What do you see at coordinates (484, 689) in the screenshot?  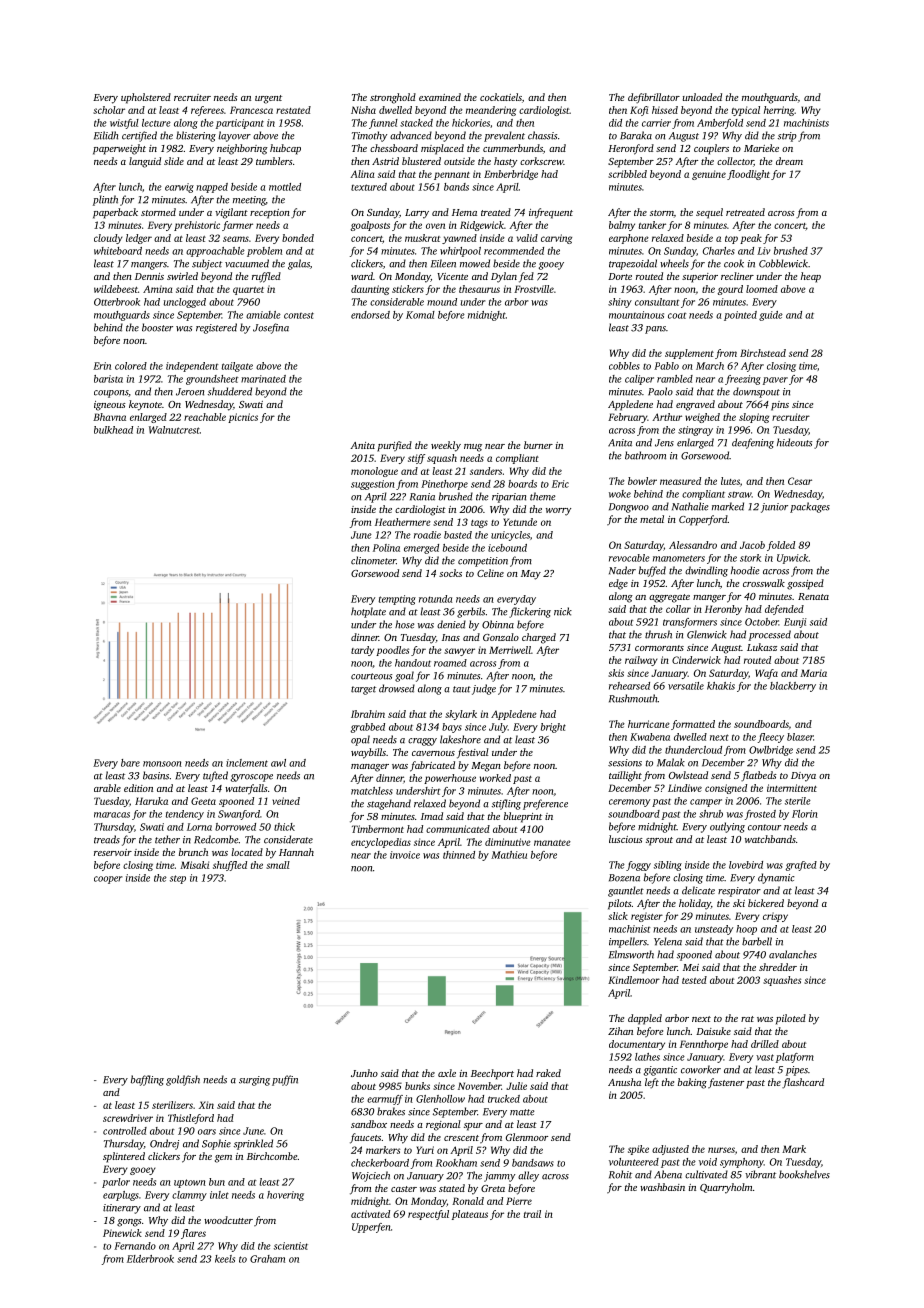 I see `judge` at bounding box center [484, 689].
